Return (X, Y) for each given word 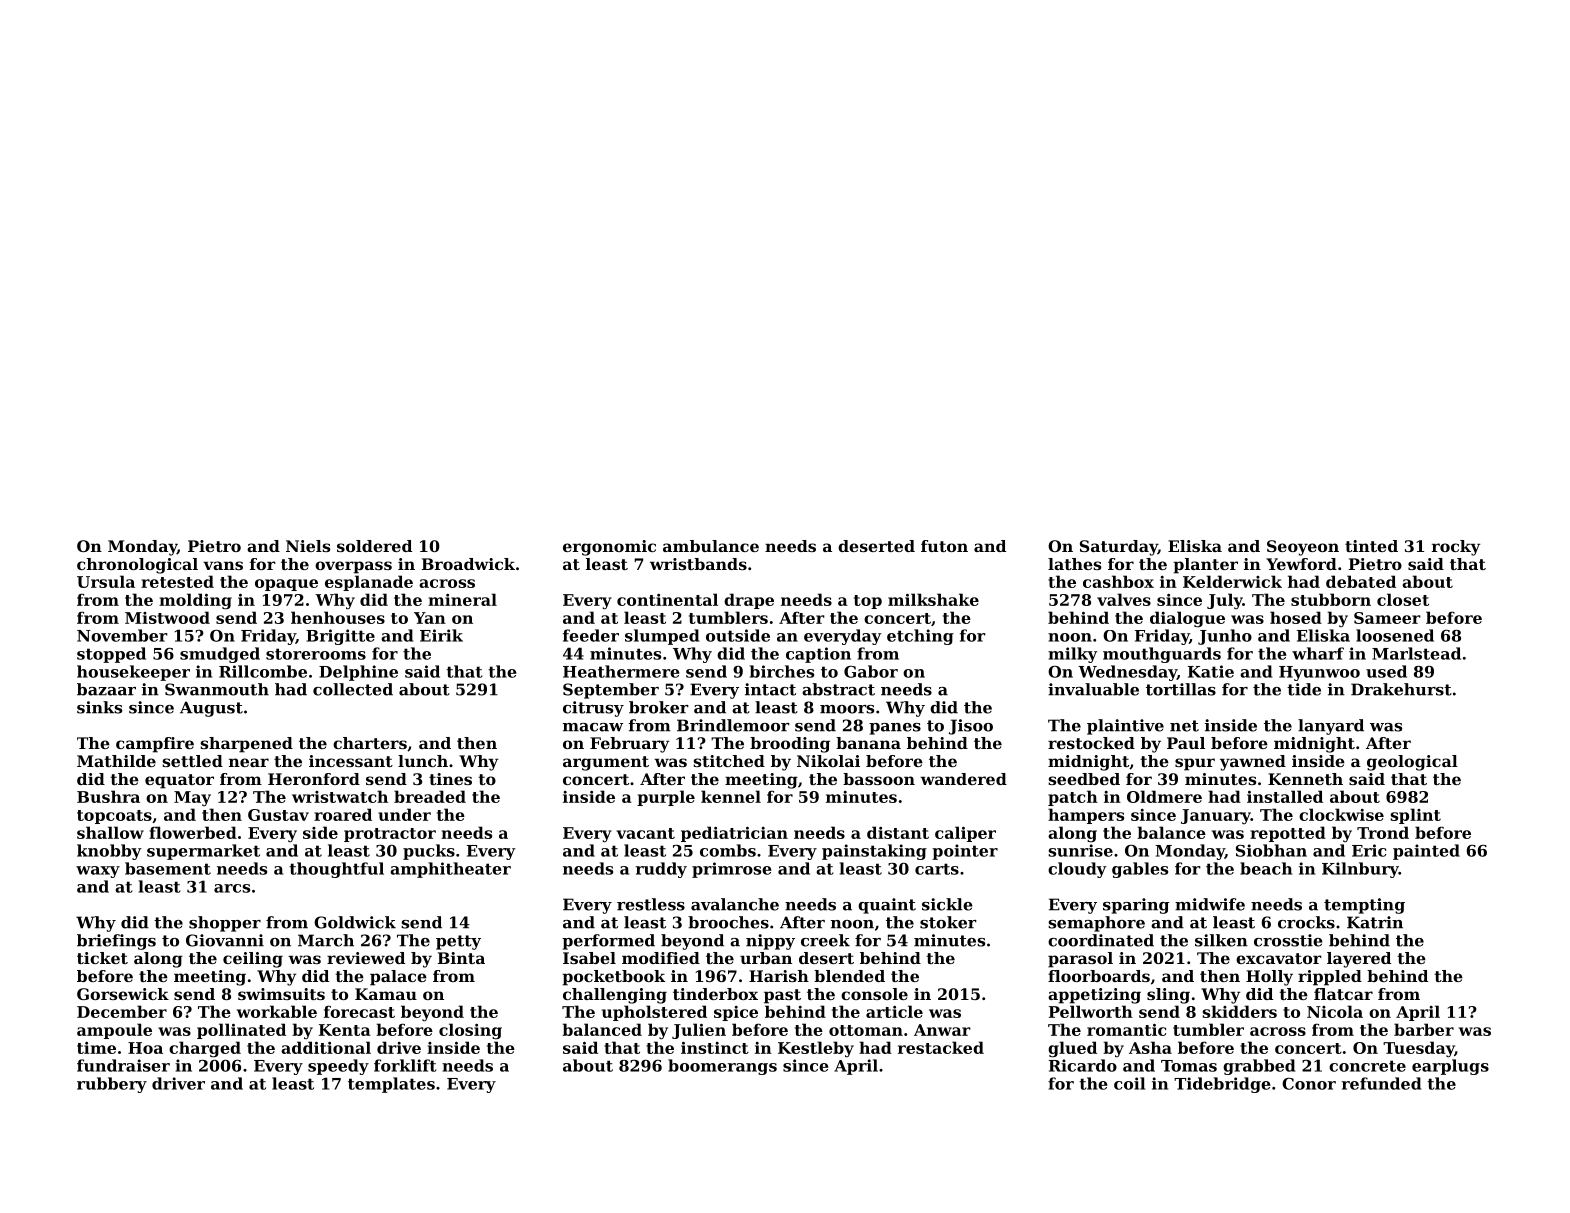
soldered (374, 546)
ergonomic (609, 548)
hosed (1296, 617)
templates (391, 1085)
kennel (731, 796)
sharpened (246, 745)
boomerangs (722, 1067)
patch (1073, 798)
